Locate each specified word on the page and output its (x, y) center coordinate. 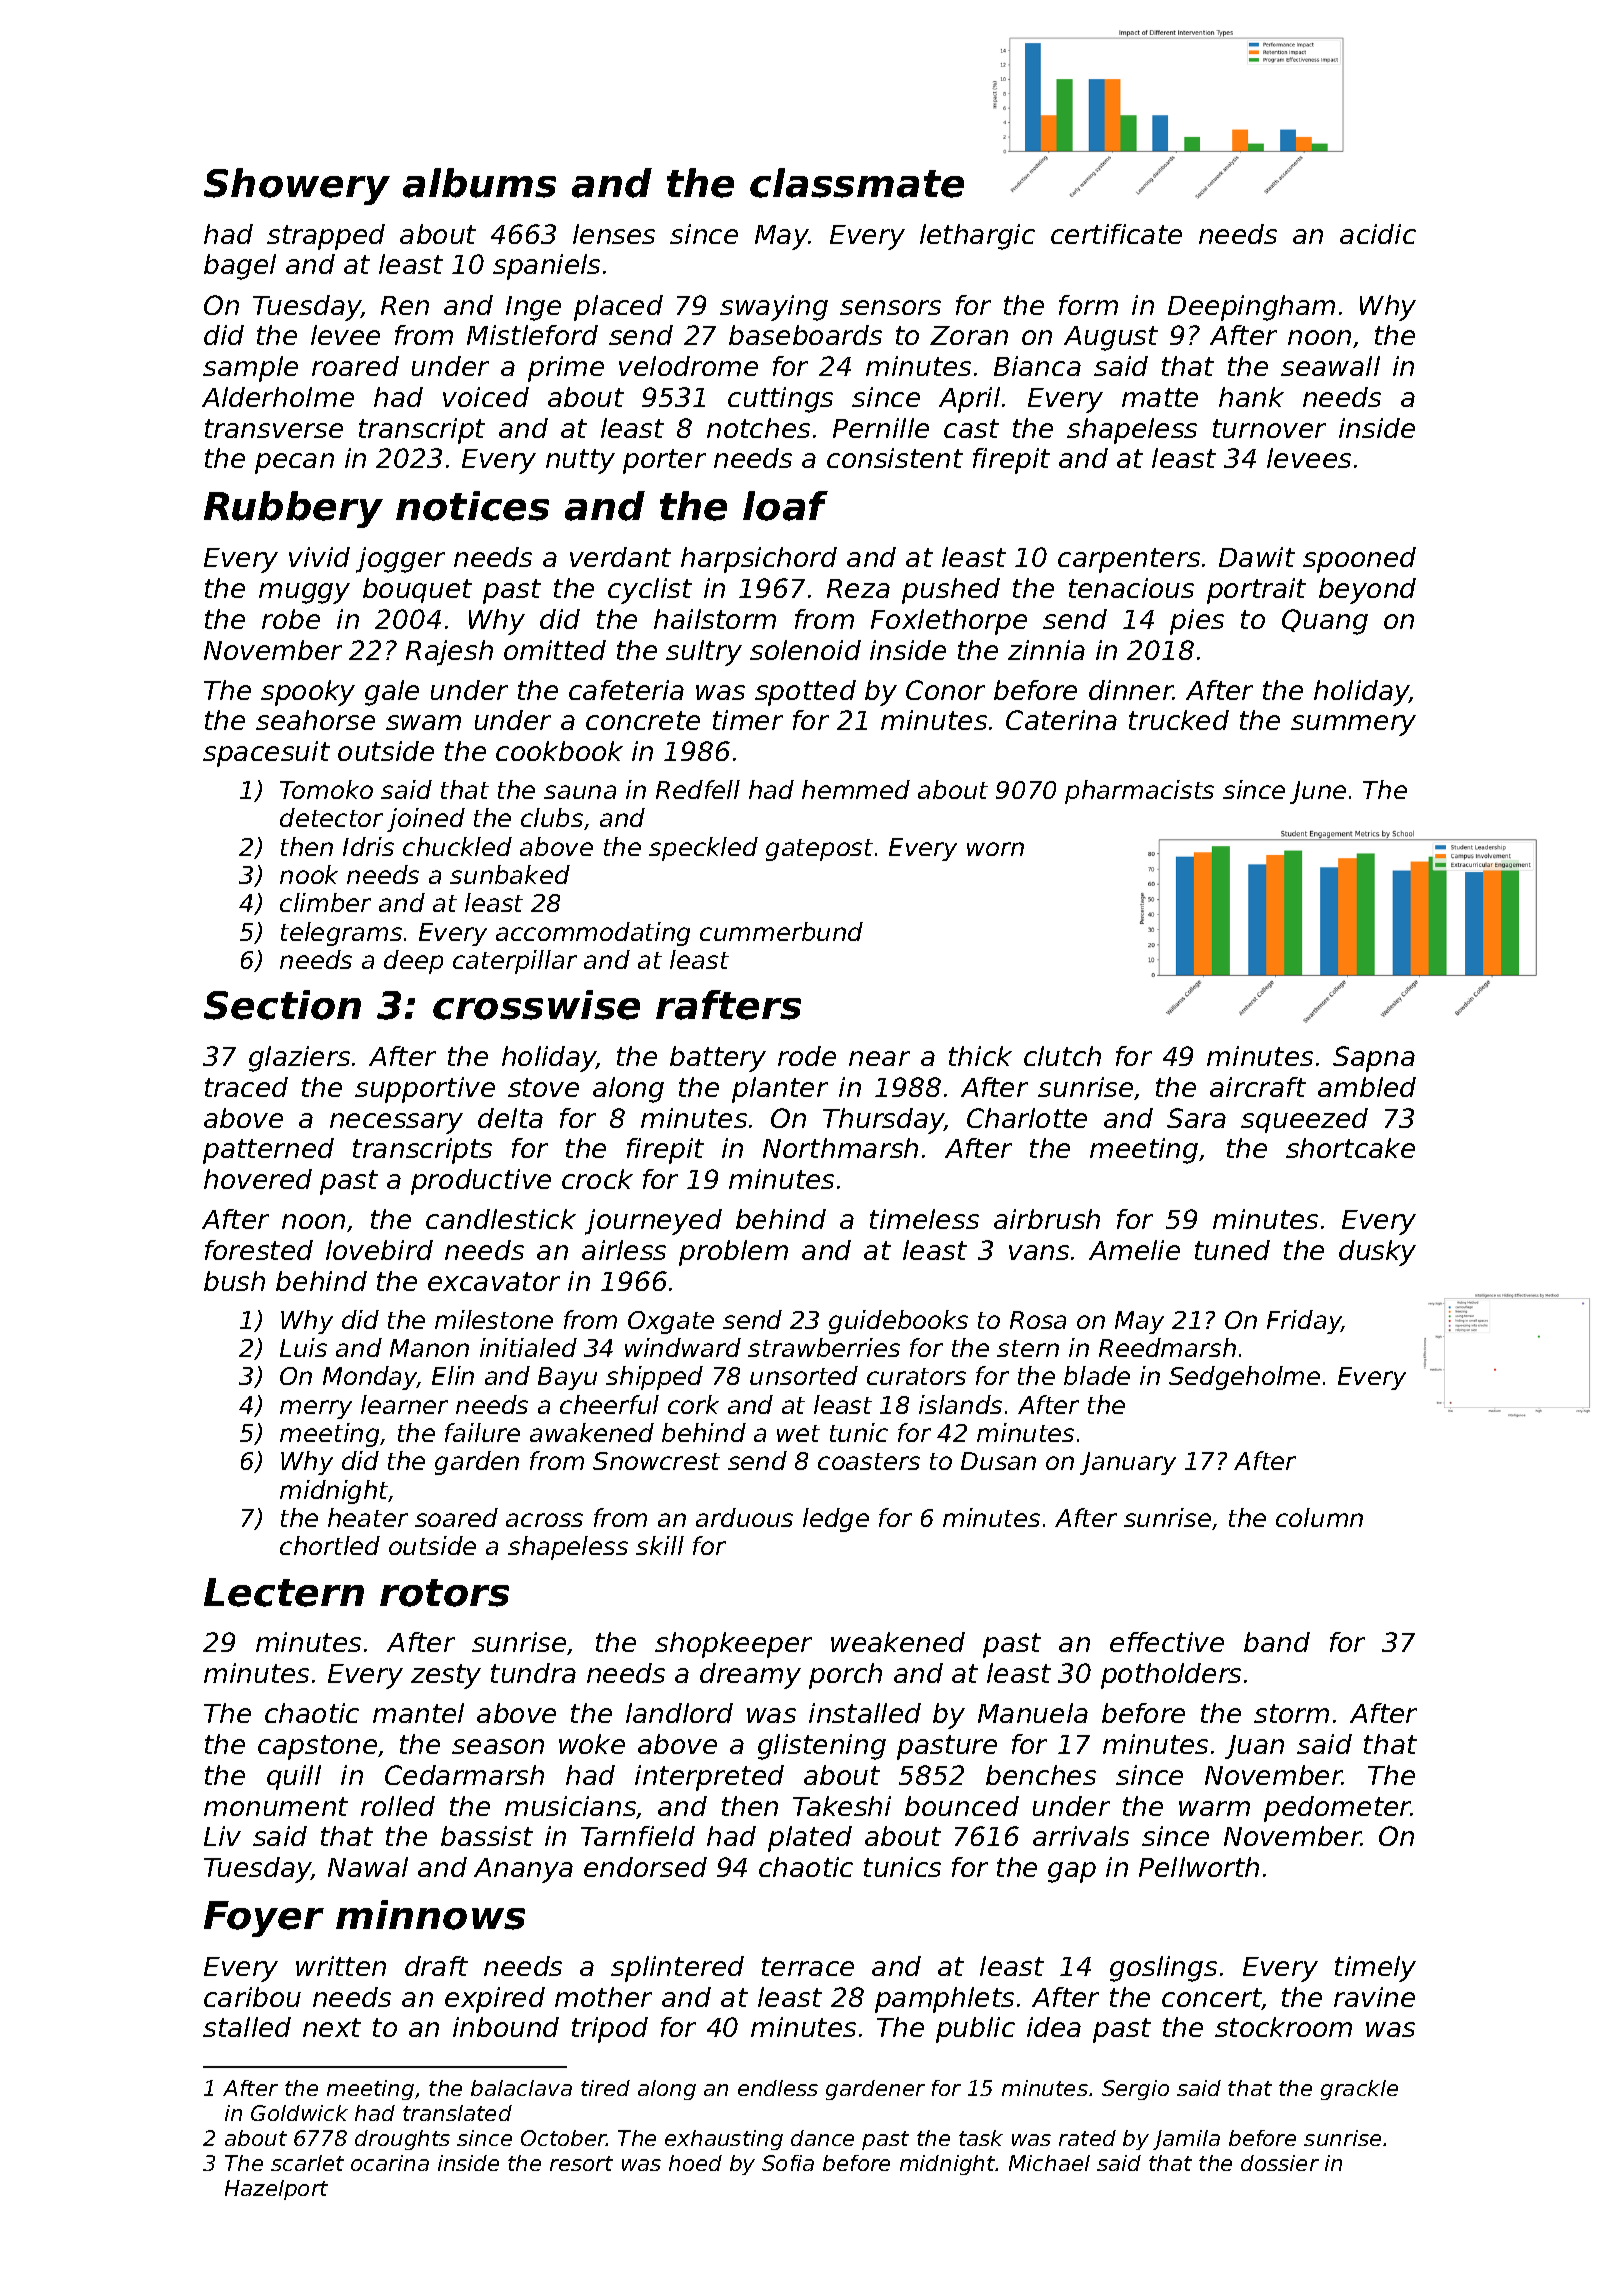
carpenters (1129, 560)
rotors (444, 1593)
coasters (869, 1461)
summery (1353, 725)
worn (995, 849)
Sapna (1374, 1059)
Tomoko (326, 789)
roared (355, 366)
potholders (1171, 1676)
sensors (890, 307)
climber (325, 902)
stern (1028, 1348)
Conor (945, 690)
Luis (303, 1347)
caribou (252, 1997)
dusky (1377, 1253)
